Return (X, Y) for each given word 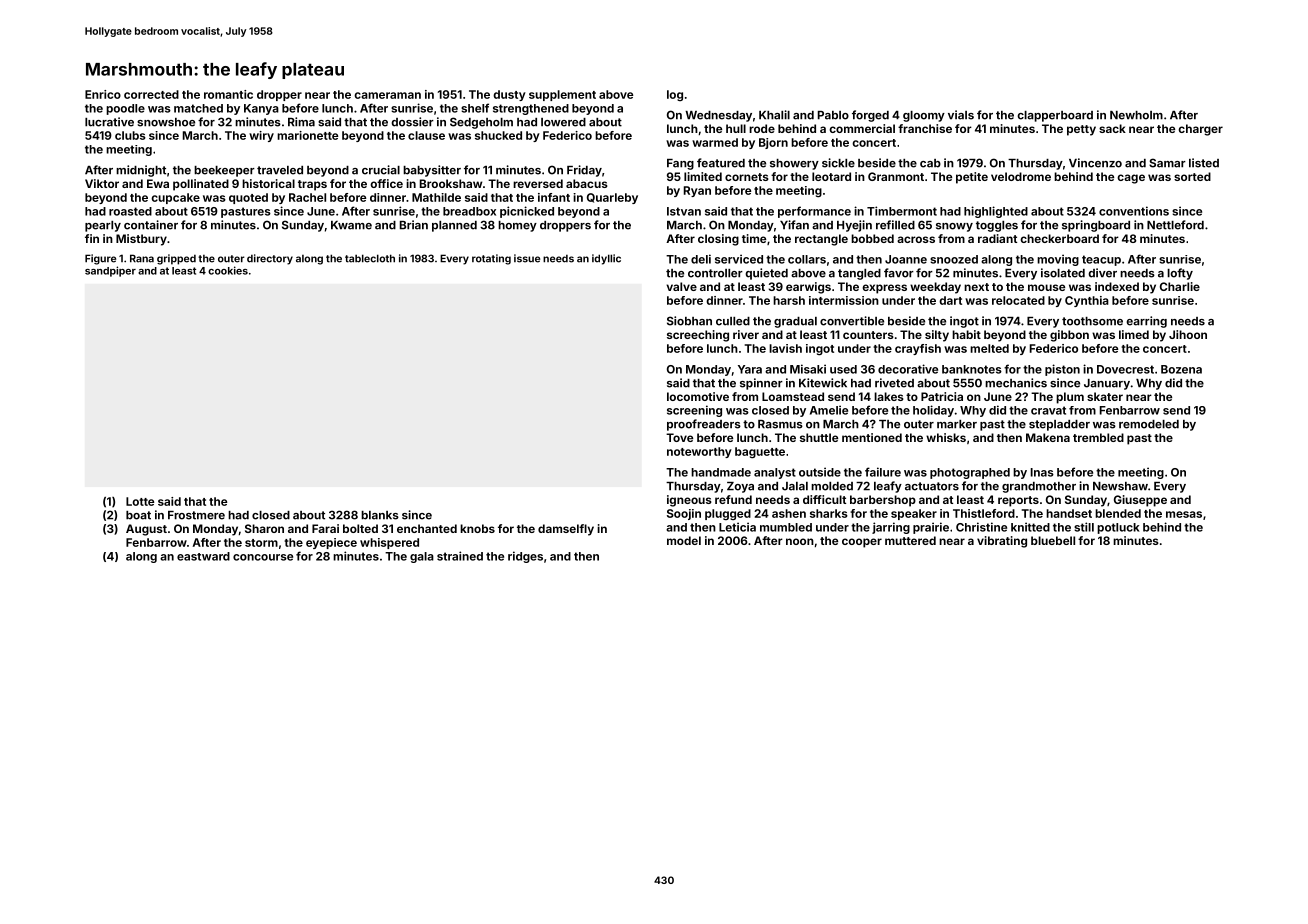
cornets (747, 177)
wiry (261, 136)
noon (800, 541)
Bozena (1181, 369)
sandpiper (110, 271)
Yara (750, 369)
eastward (203, 556)
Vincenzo (1095, 163)
